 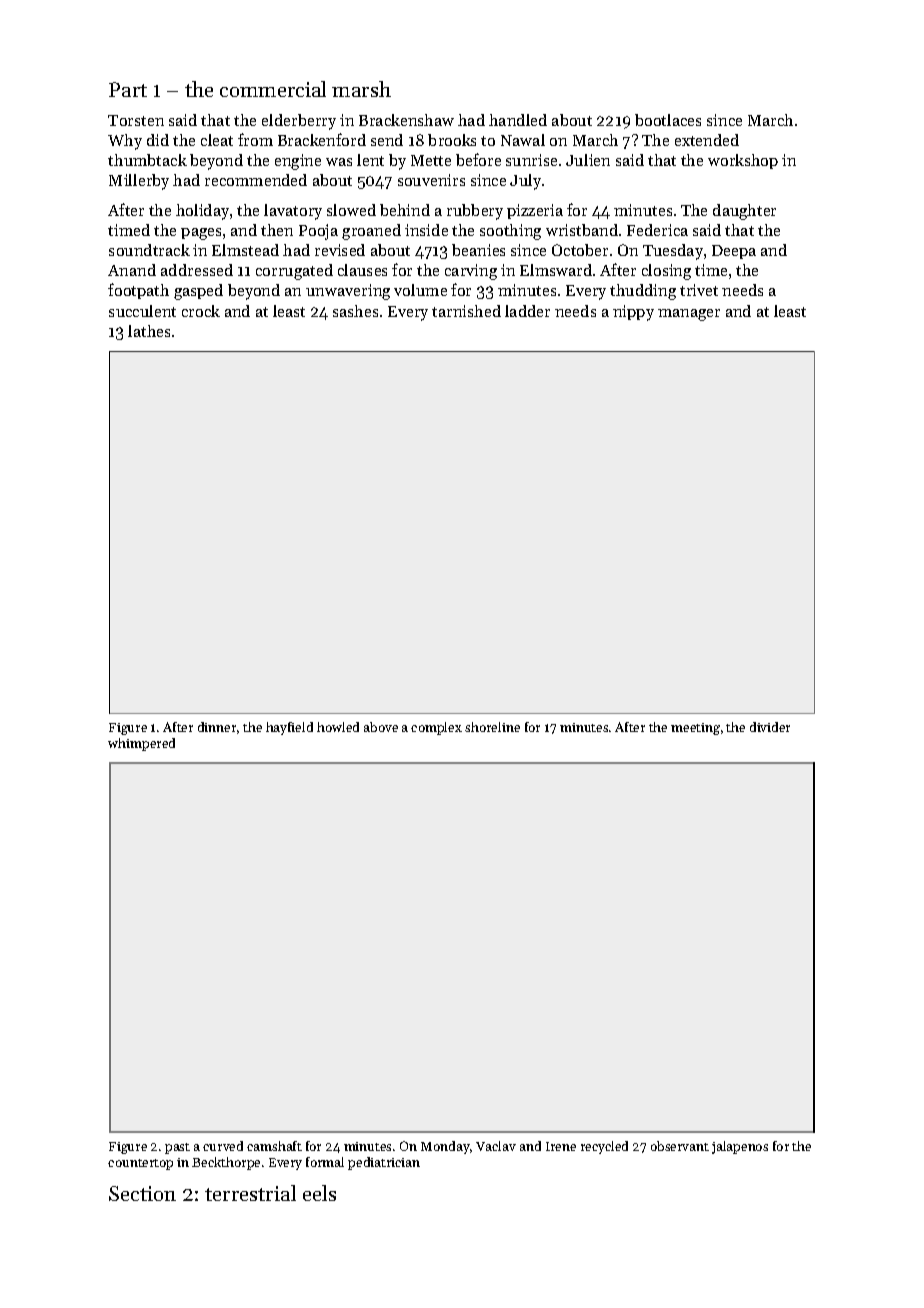 I want to click on Section, so click(x=142, y=1193).
